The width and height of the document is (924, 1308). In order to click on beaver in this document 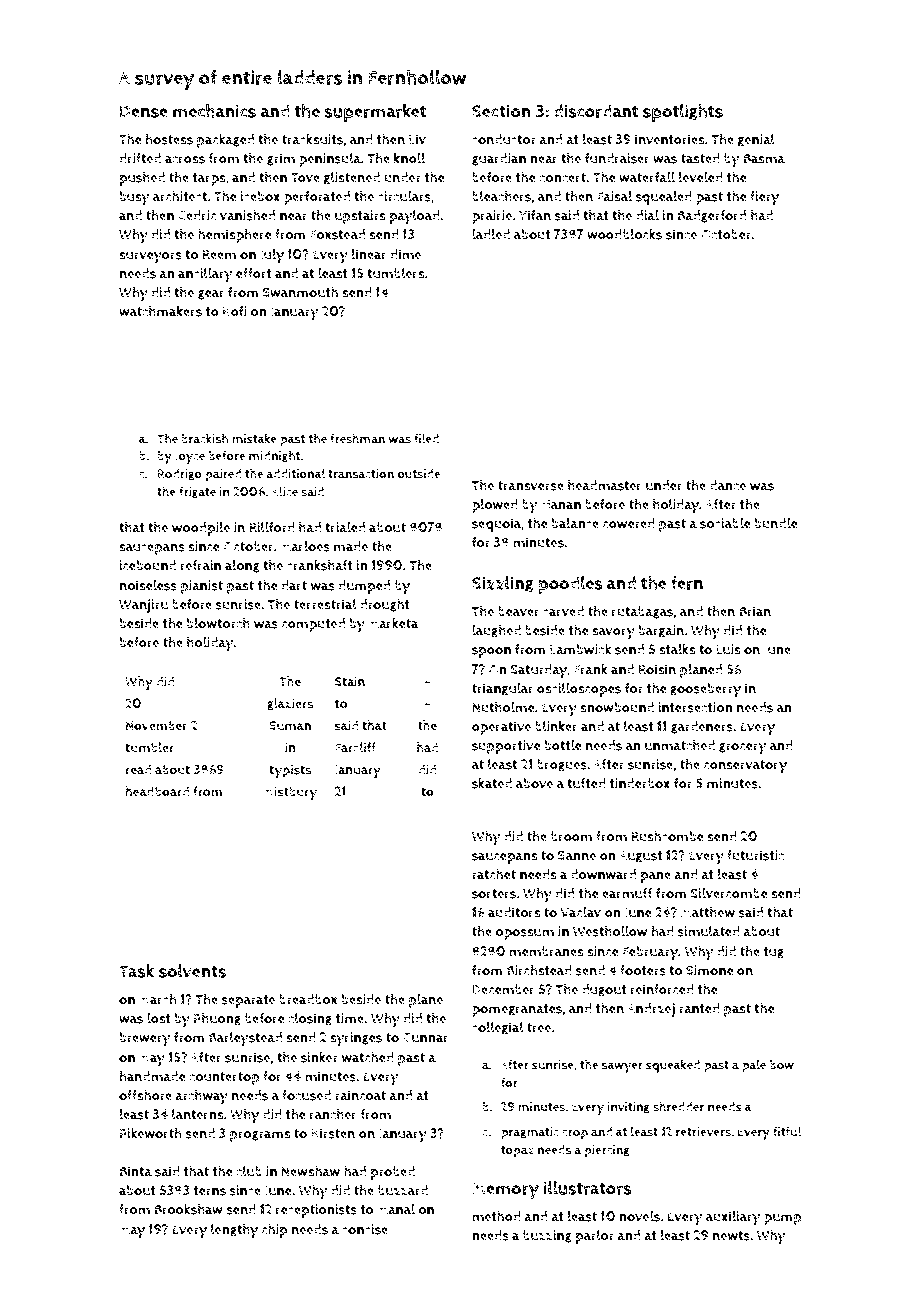, I will do `click(519, 611)`.
